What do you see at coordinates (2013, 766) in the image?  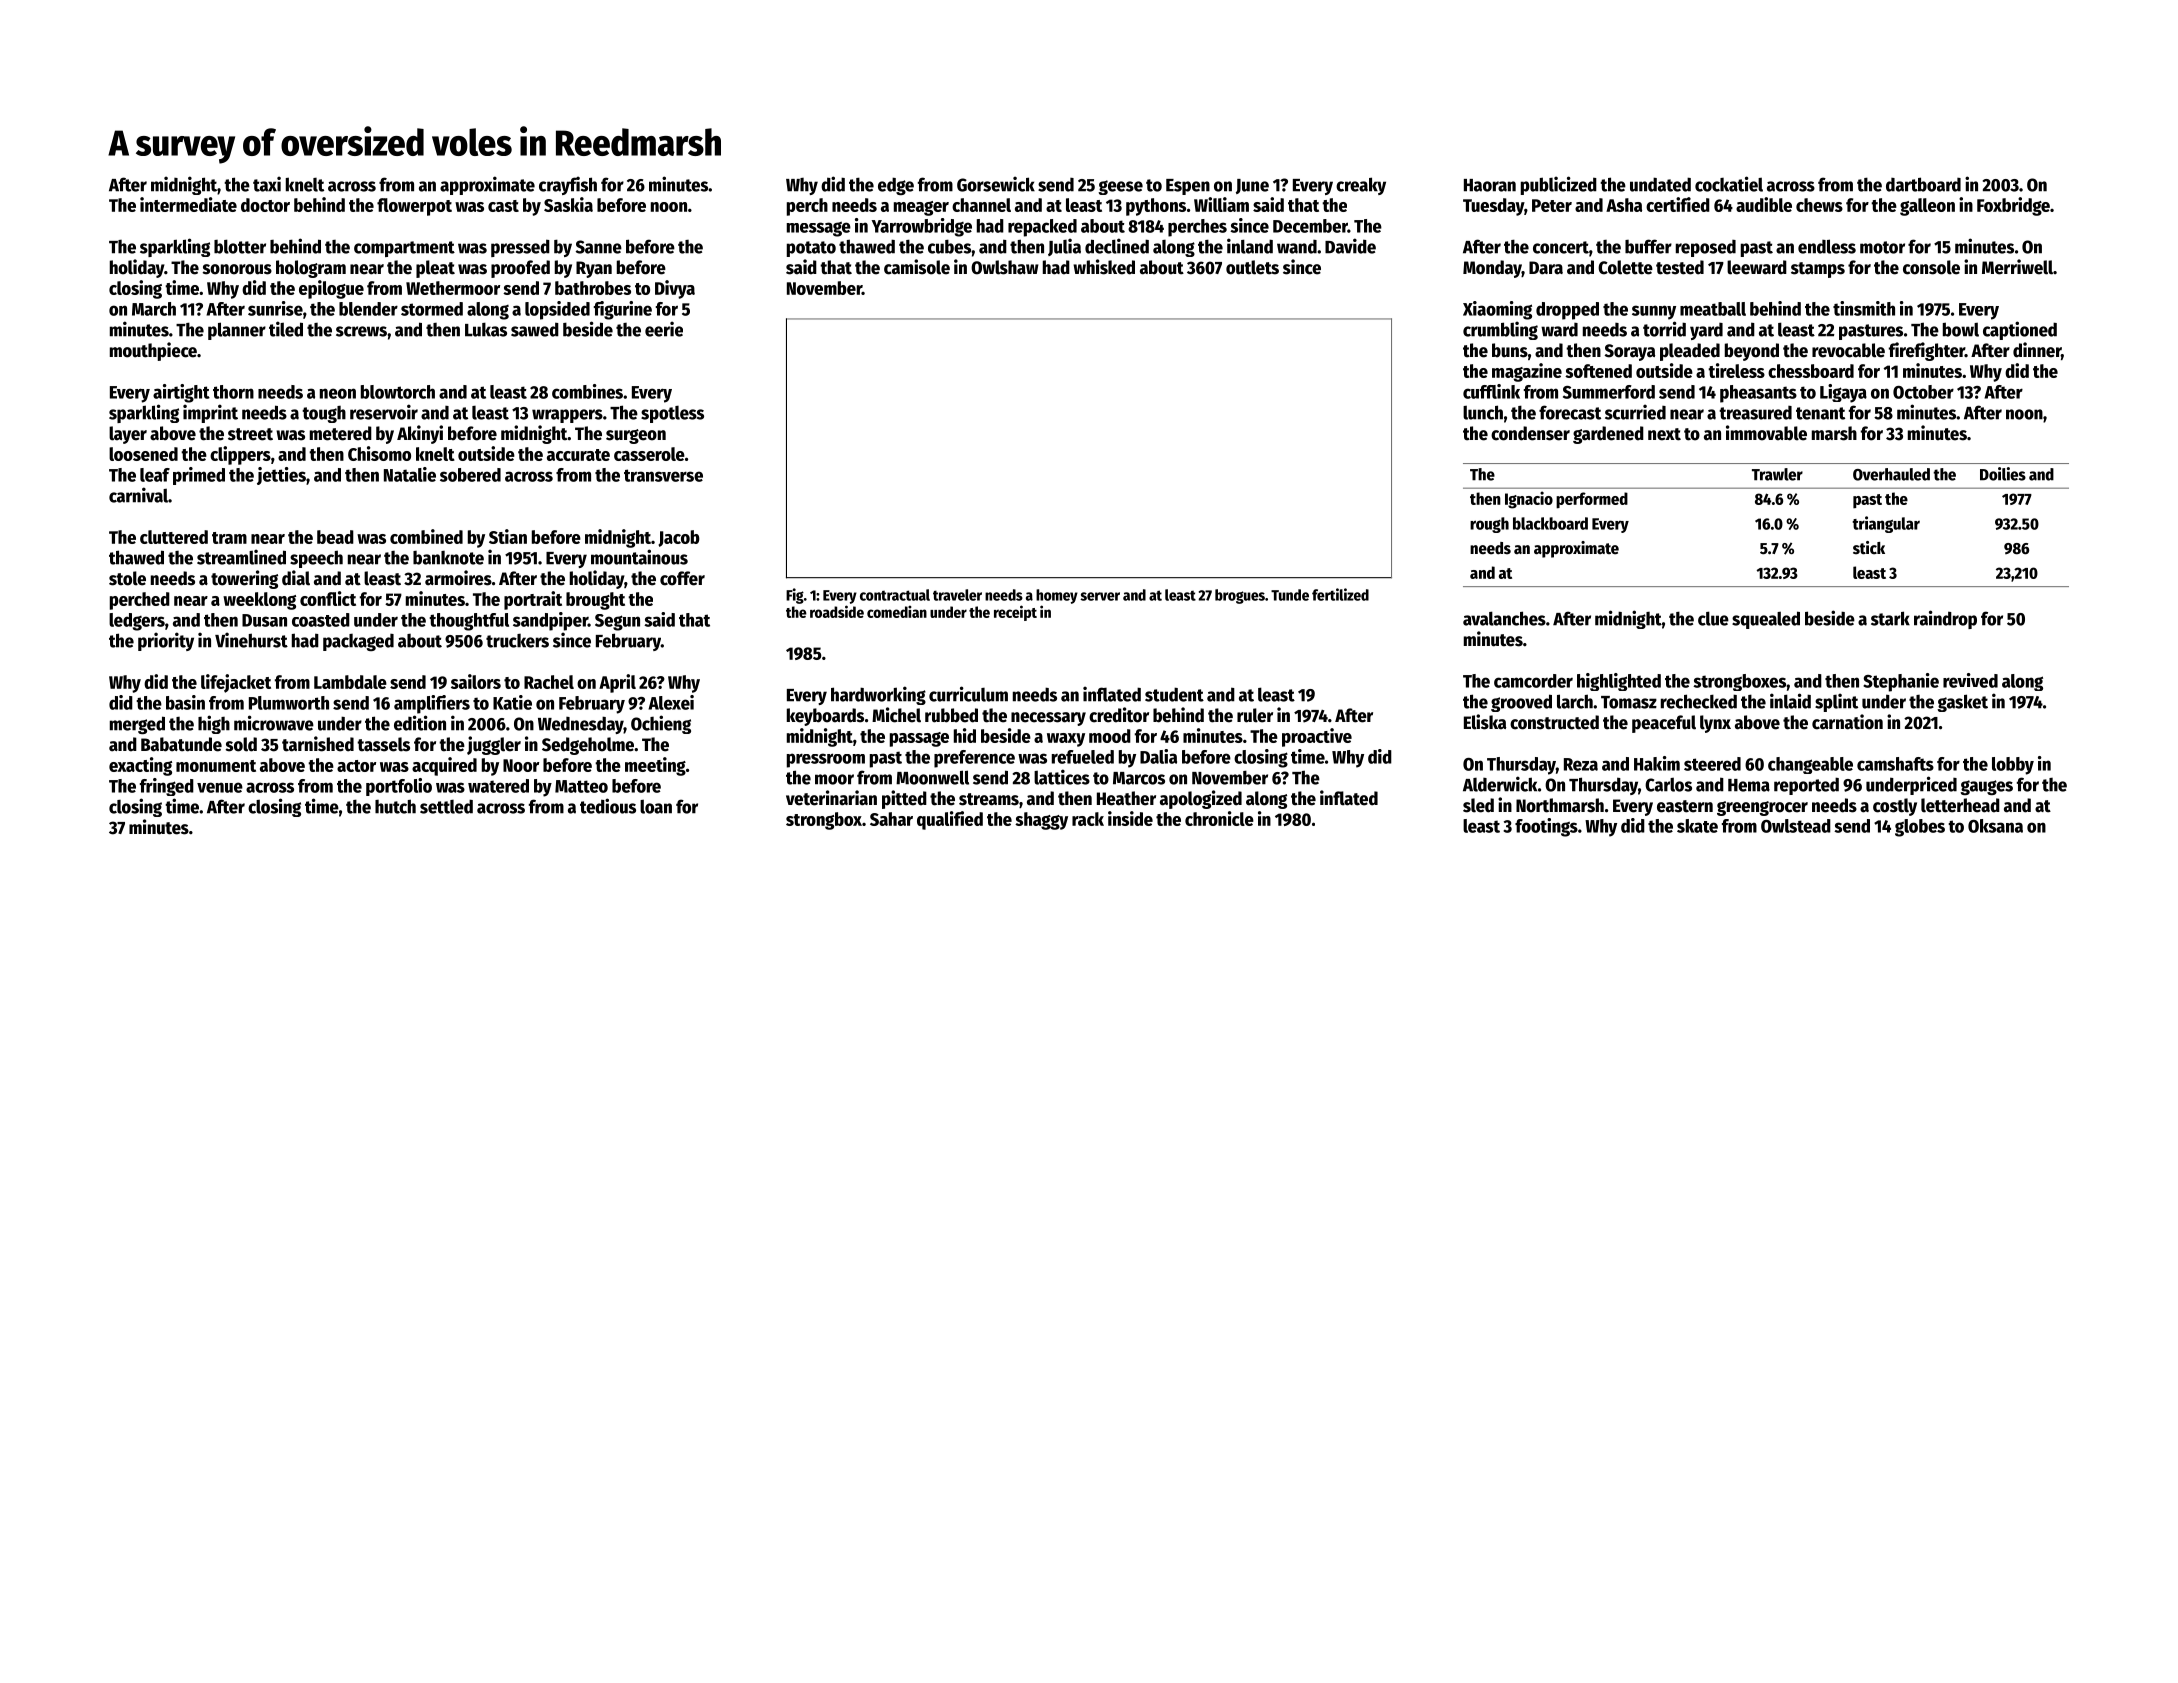 I see `lobby` at bounding box center [2013, 766].
